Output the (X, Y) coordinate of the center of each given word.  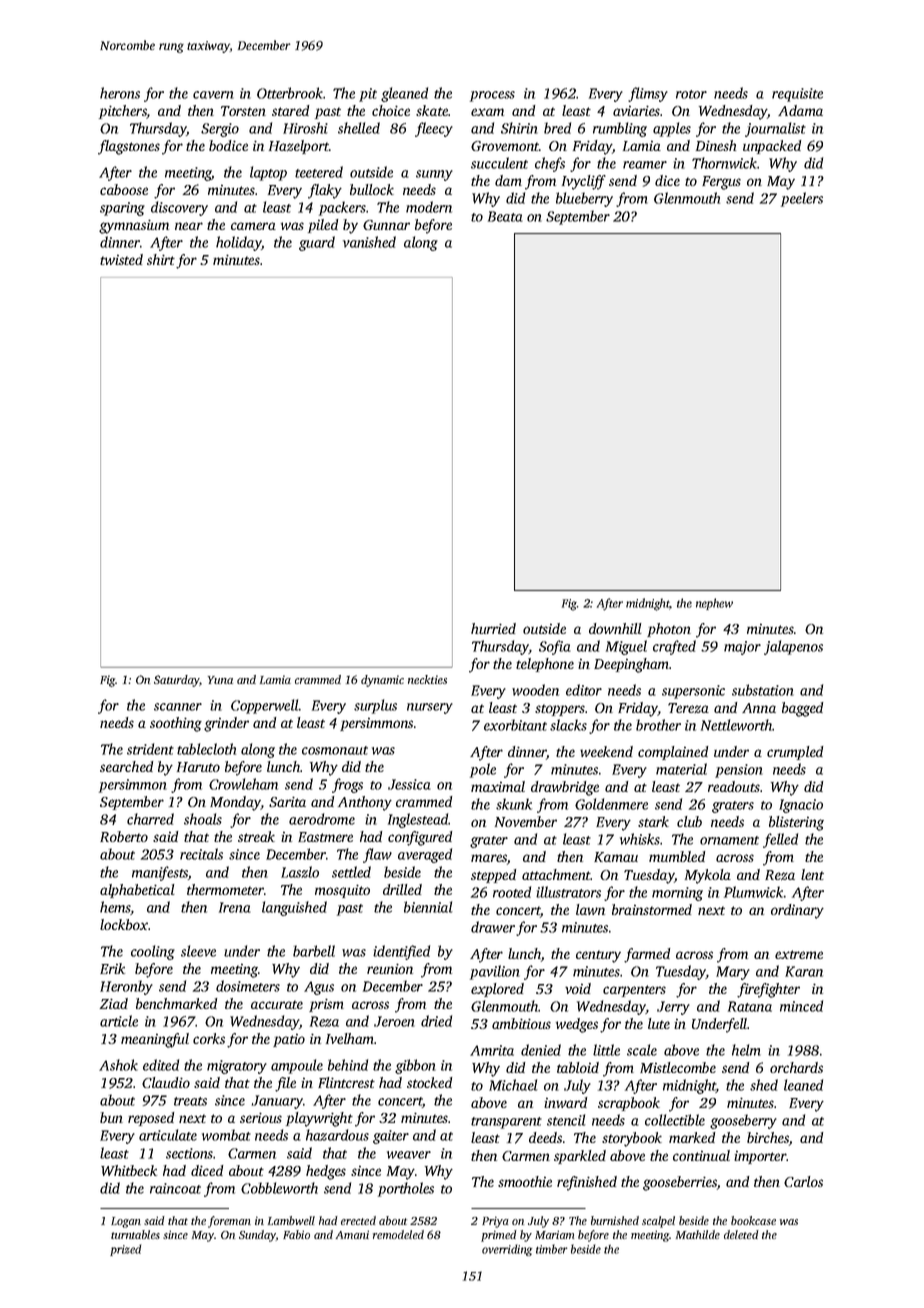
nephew (714, 604)
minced (801, 1006)
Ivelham (350, 1038)
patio (289, 1040)
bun (111, 1117)
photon (669, 630)
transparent (506, 1123)
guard (317, 243)
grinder (226, 724)
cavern (213, 95)
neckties (427, 679)
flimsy (648, 94)
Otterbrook (290, 93)
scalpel (658, 1222)
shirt (161, 259)
